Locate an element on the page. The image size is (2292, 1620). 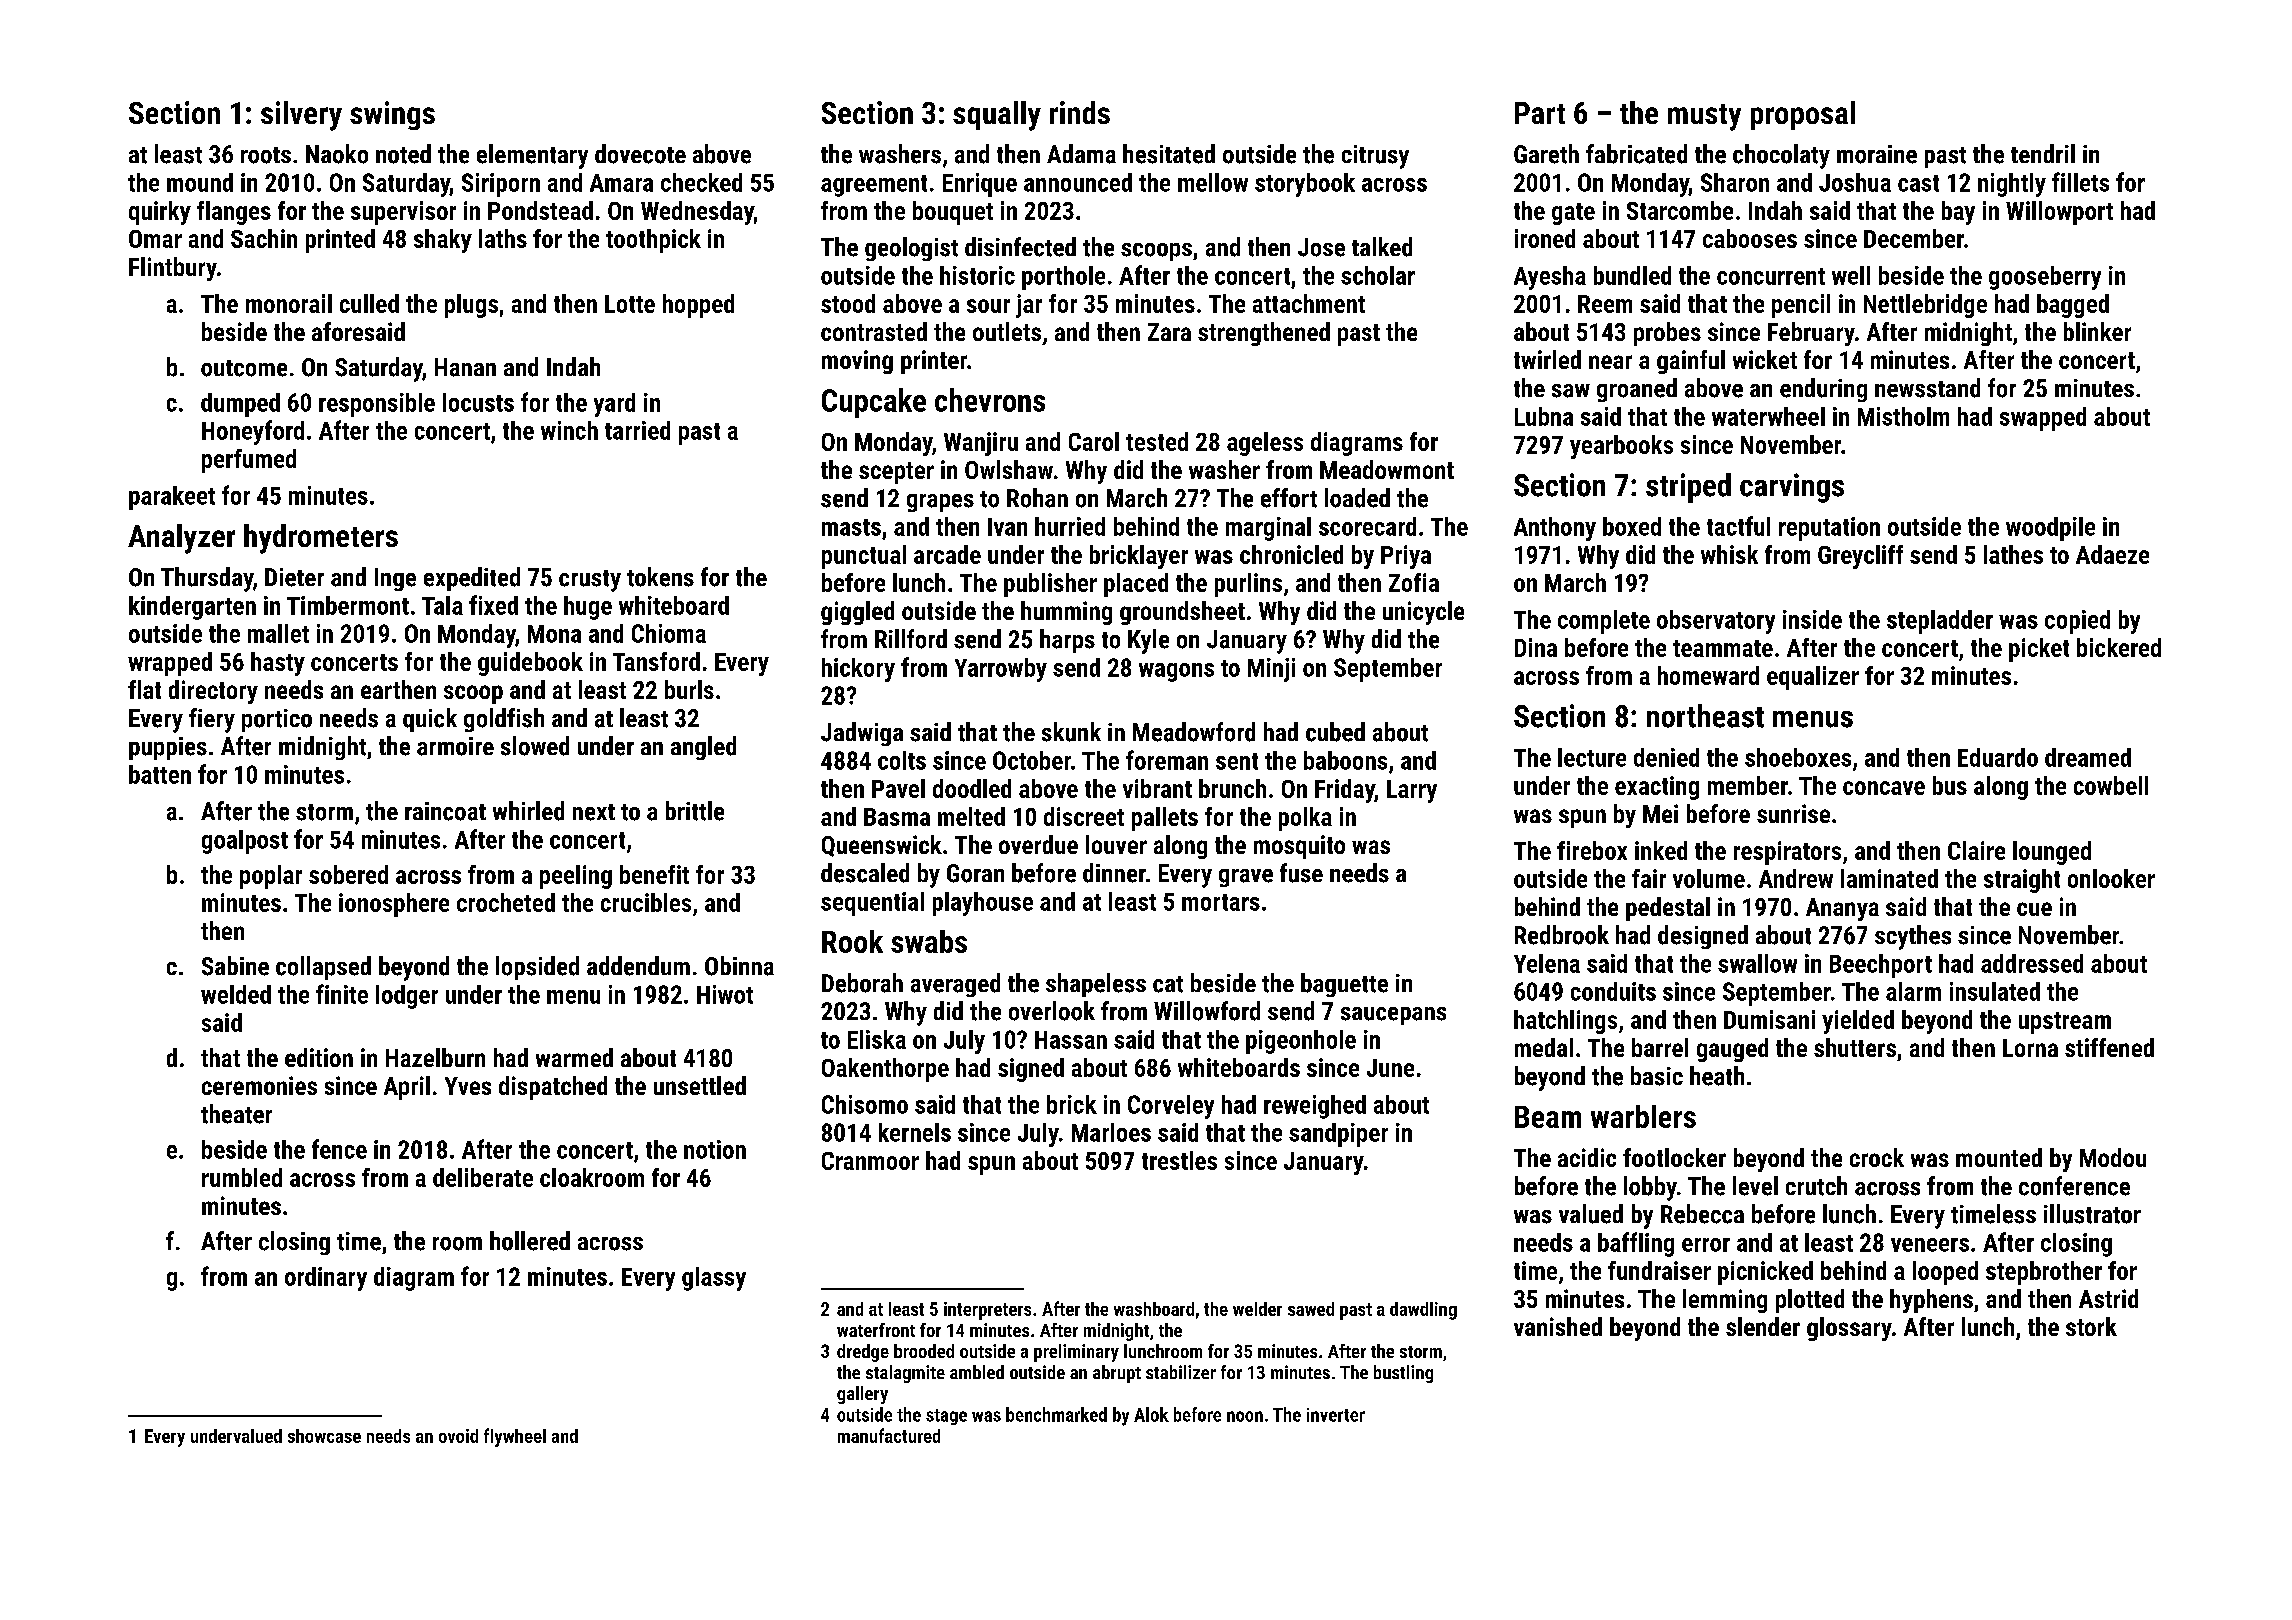
baguette is located at coordinates (1344, 985).
